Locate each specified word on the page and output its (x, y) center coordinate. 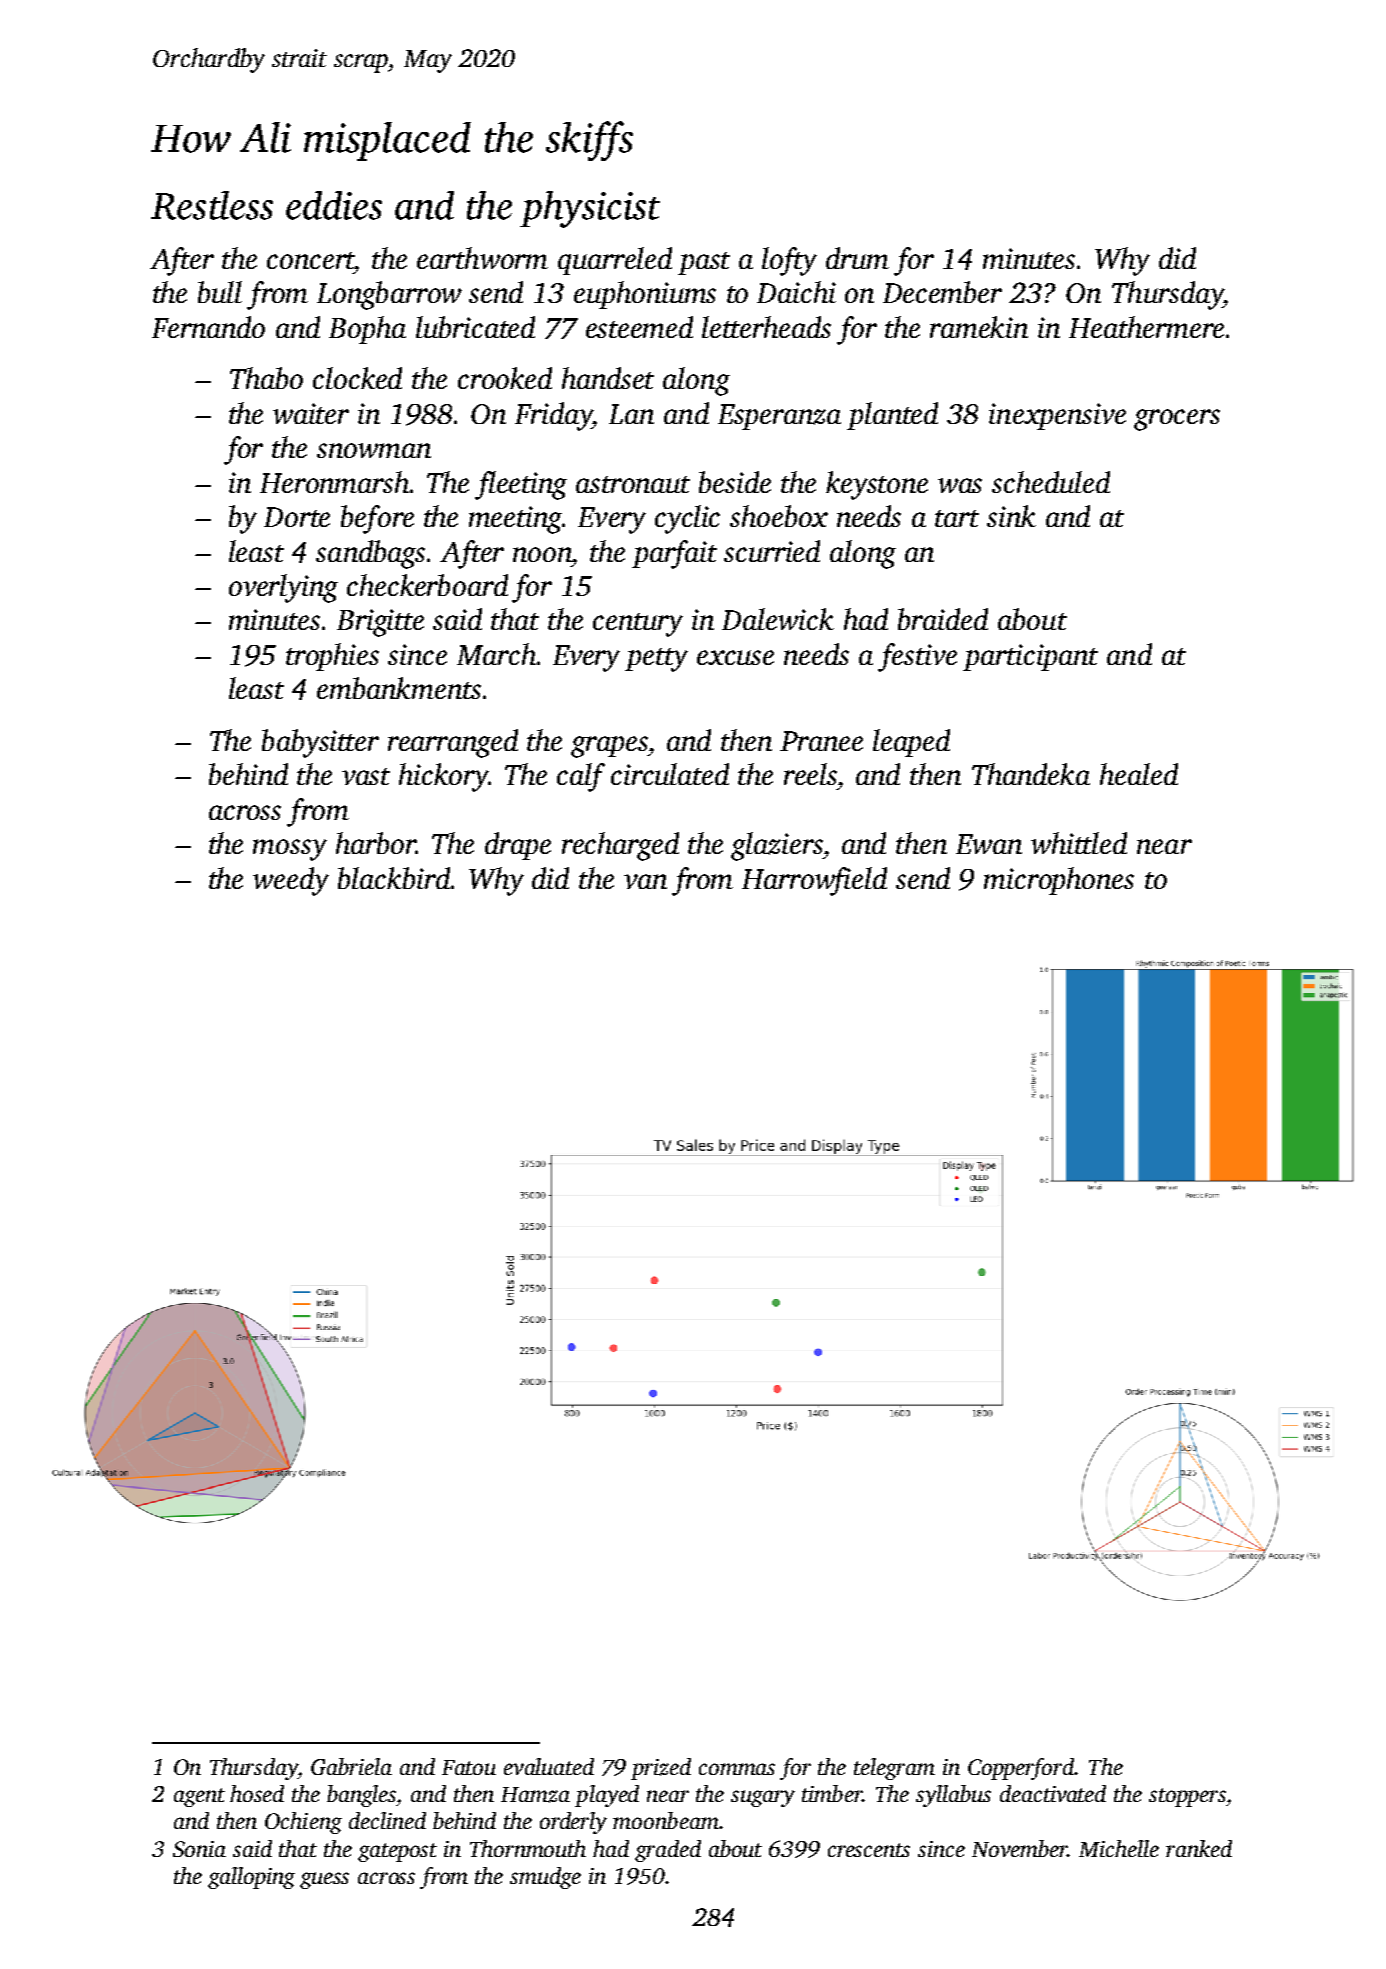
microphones (1059, 881)
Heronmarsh (334, 482)
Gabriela (351, 1766)
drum (857, 258)
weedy (291, 881)
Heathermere (1146, 327)
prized (661, 1769)
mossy (290, 850)
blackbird (394, 878)
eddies (334, 205)
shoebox (779, 516)
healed (1139, 774)
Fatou (469, 1767)
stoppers (1187, 1797)
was (960, 485)
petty (656, 660)
